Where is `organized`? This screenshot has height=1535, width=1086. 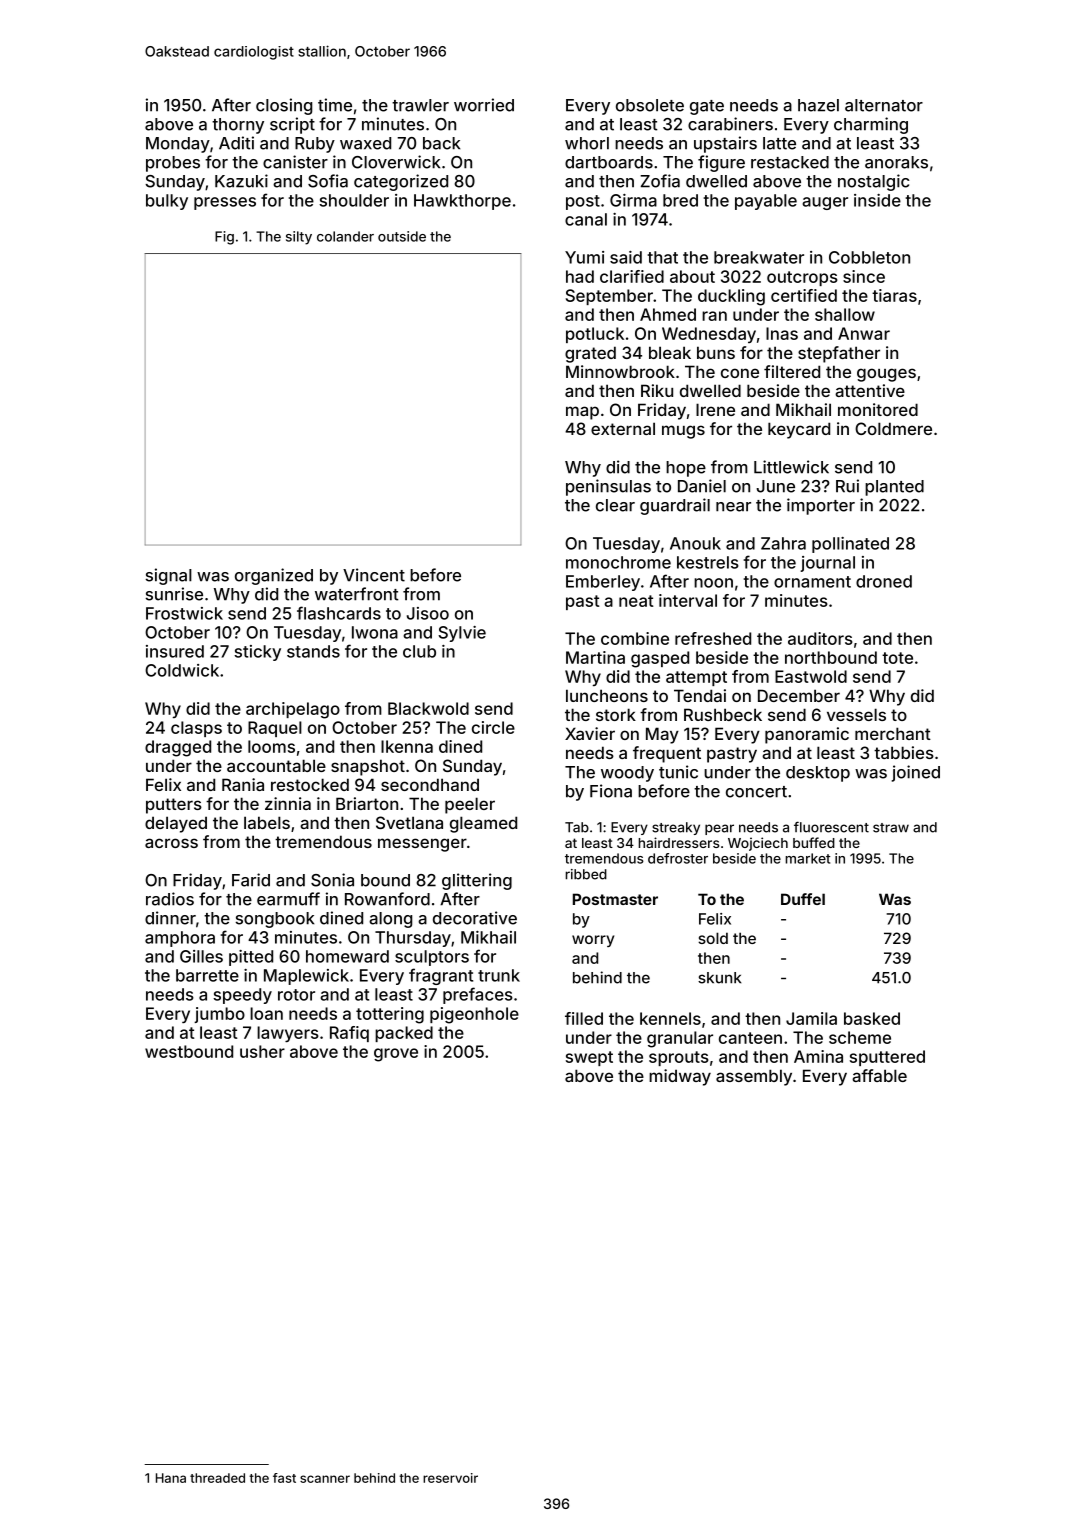
organized is located at coordinates (274, 576).
